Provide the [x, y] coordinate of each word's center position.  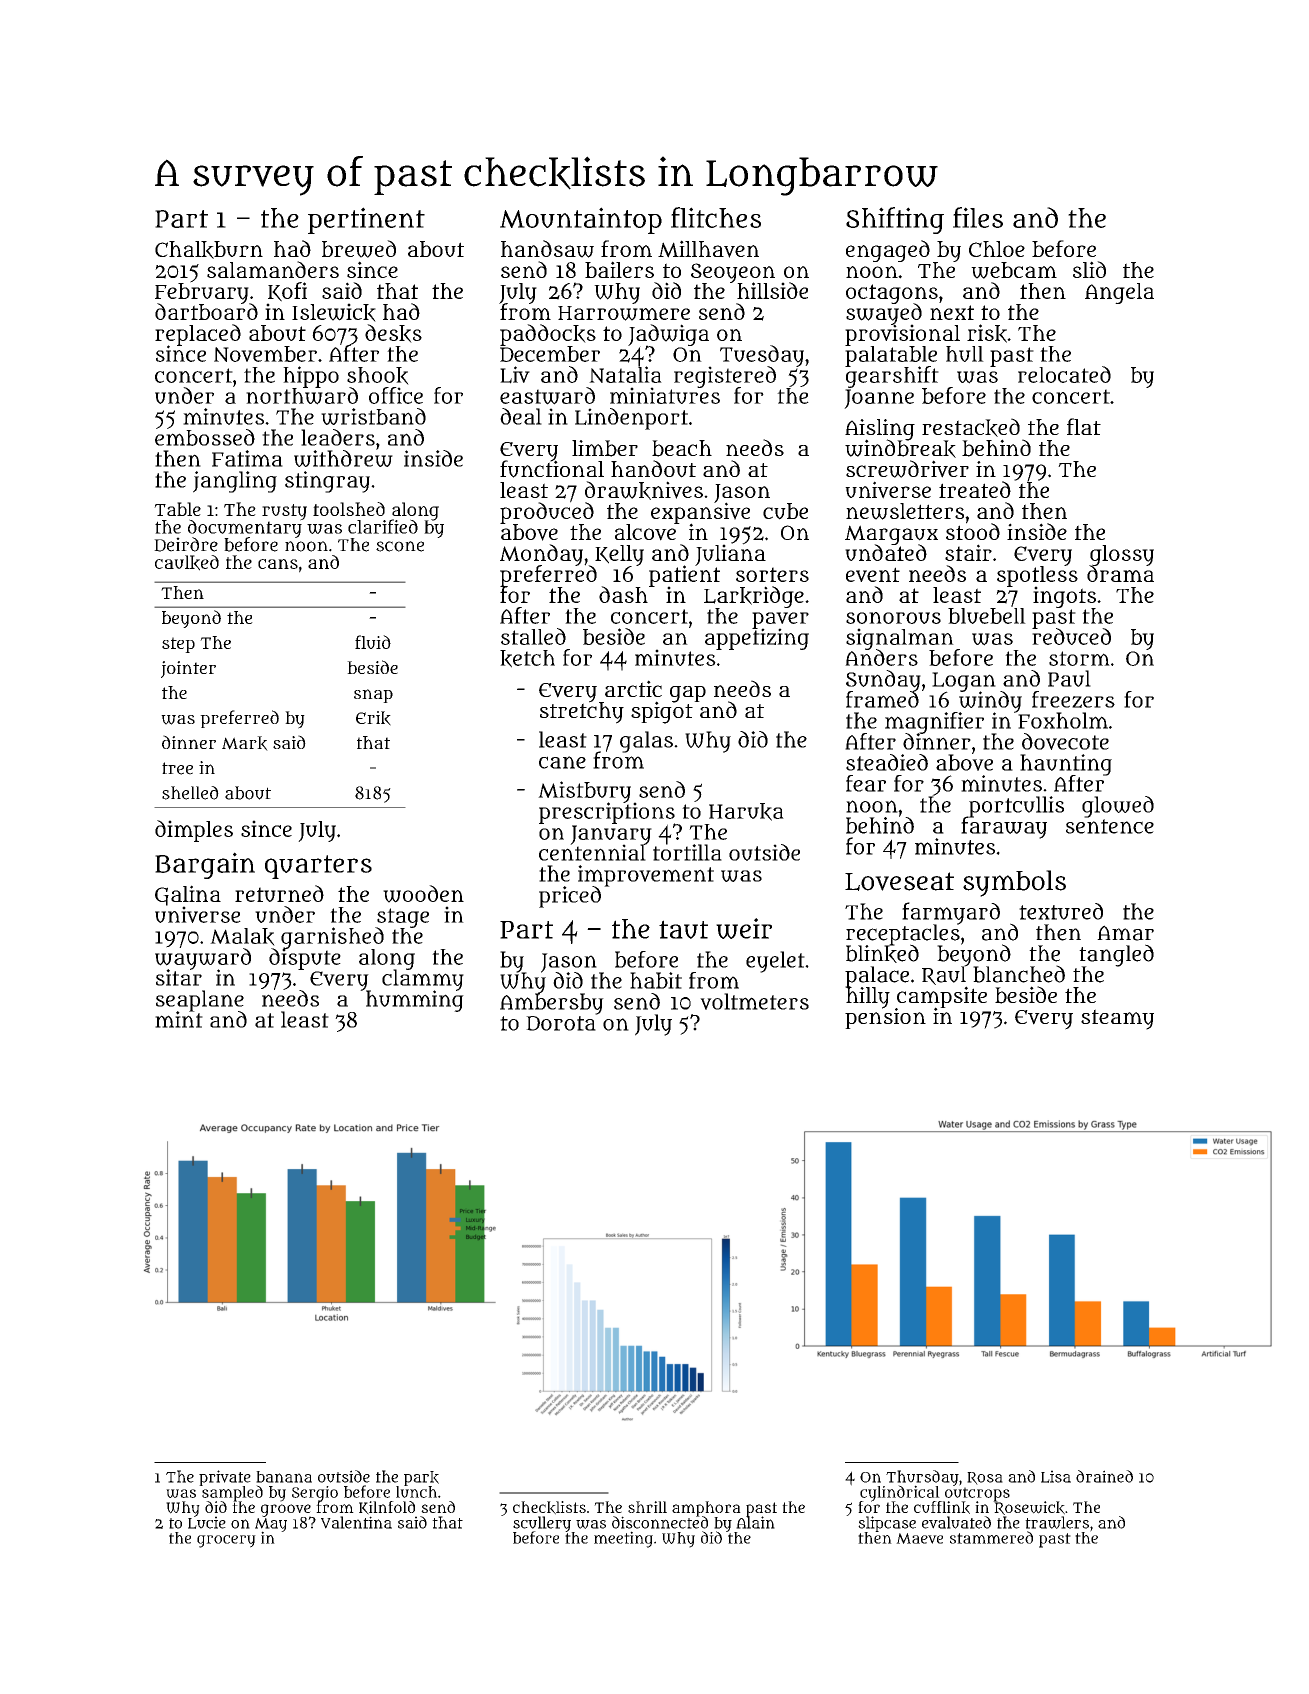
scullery [542, 1524]
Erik [373, 718]
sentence [1110, 826]
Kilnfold [387, 1508]
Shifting [895, 220]
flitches [716, 217]
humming [415, 1001]
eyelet [775, 962]
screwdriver [907, 469]
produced [547, 513]
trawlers [1057, 1522]
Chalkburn [209, 250]
